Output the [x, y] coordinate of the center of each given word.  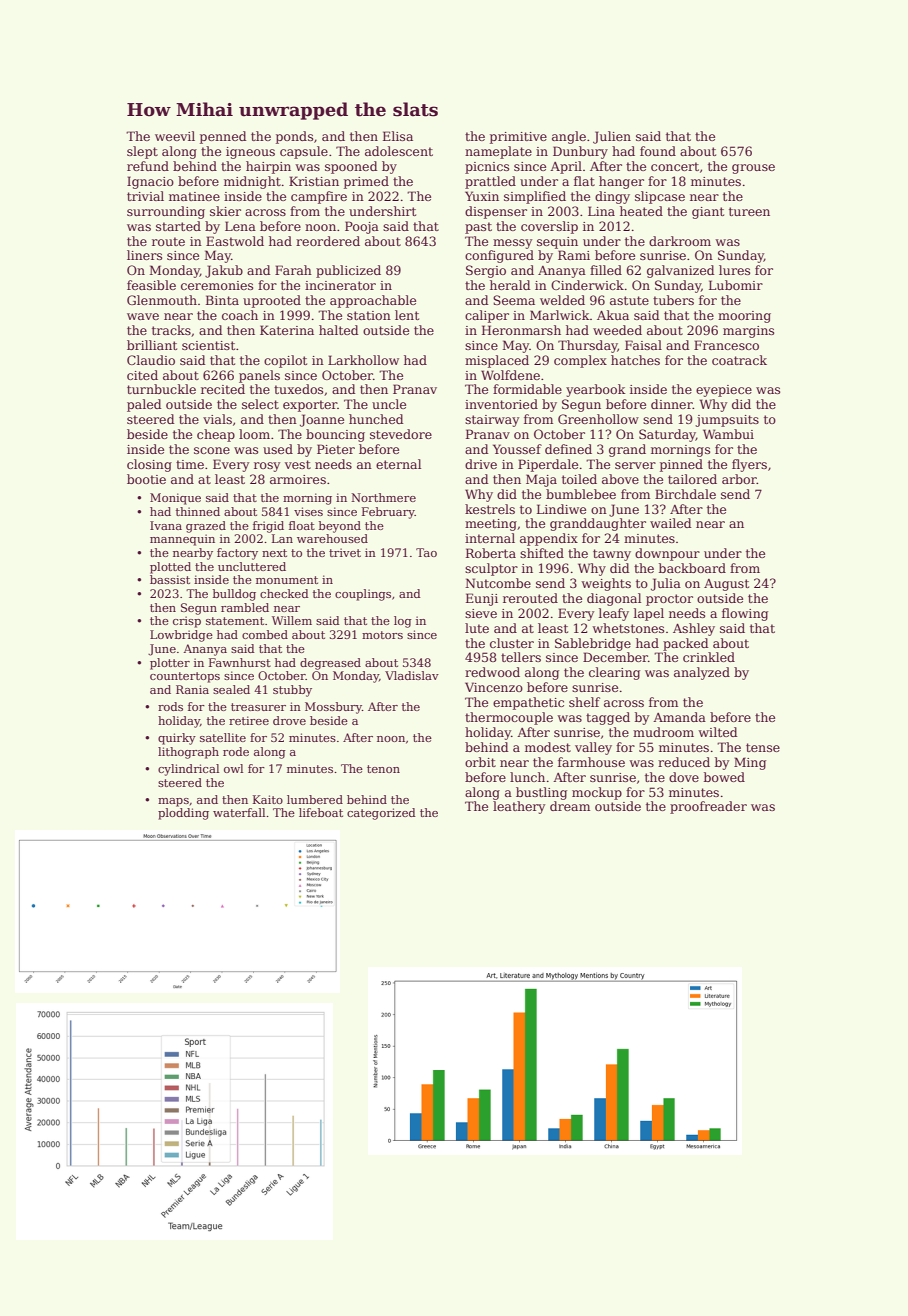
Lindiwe [561, 509]
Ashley [694, 629]
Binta [222, 300]
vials [217, 419]
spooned [351, 167]
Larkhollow [363, 360]
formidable [527, 389]
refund [148, 166]
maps [173, 802]
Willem [292, 620]
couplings [363, 595]
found [658, 151]
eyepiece [724, 391]
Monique [175, 499]
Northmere [383, 497]
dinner [672, 404]
